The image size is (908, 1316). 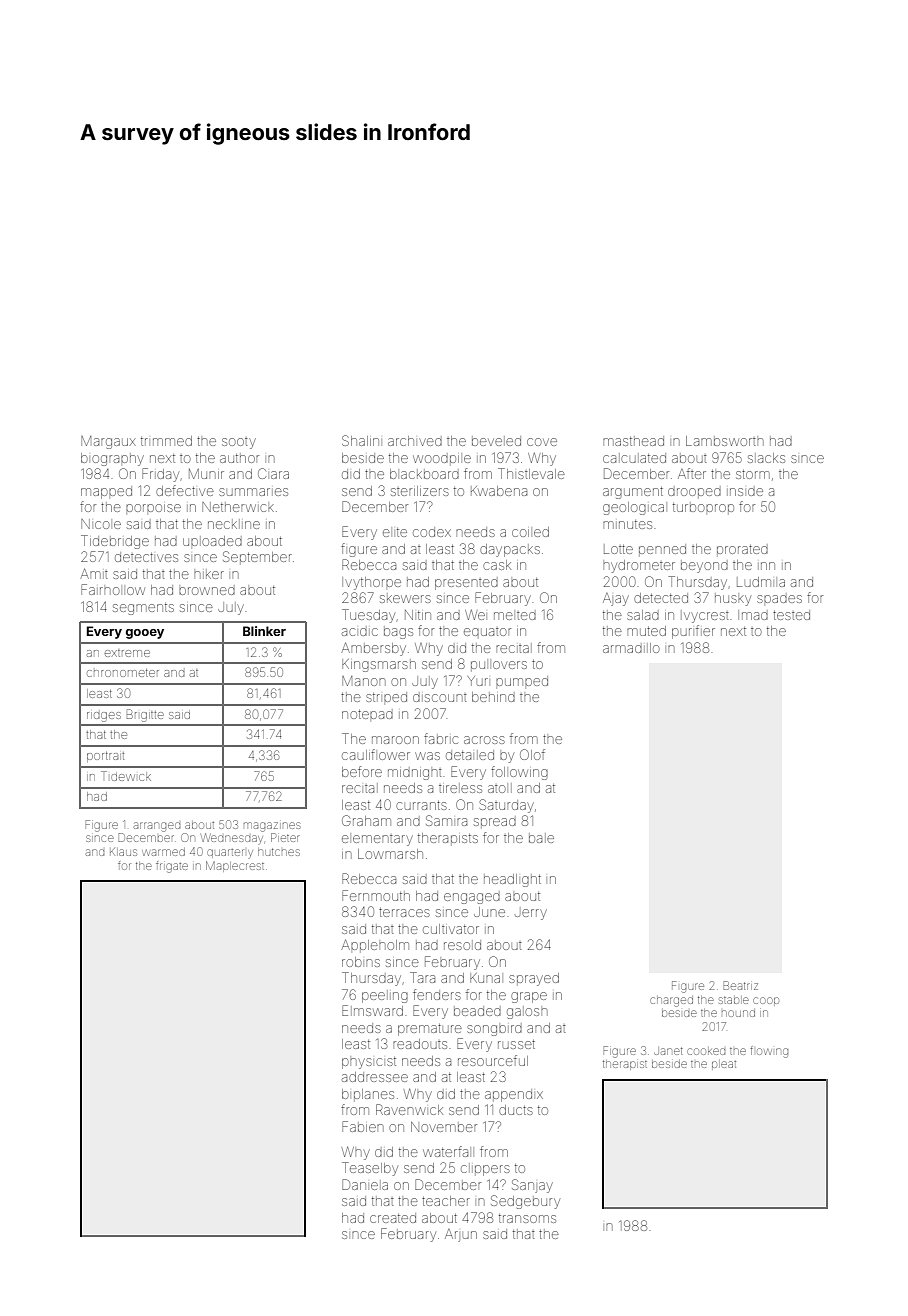 What do you see at coordinates (126, 776) in the document?
I see `Tidewick` at bounding box center [126, 776].
